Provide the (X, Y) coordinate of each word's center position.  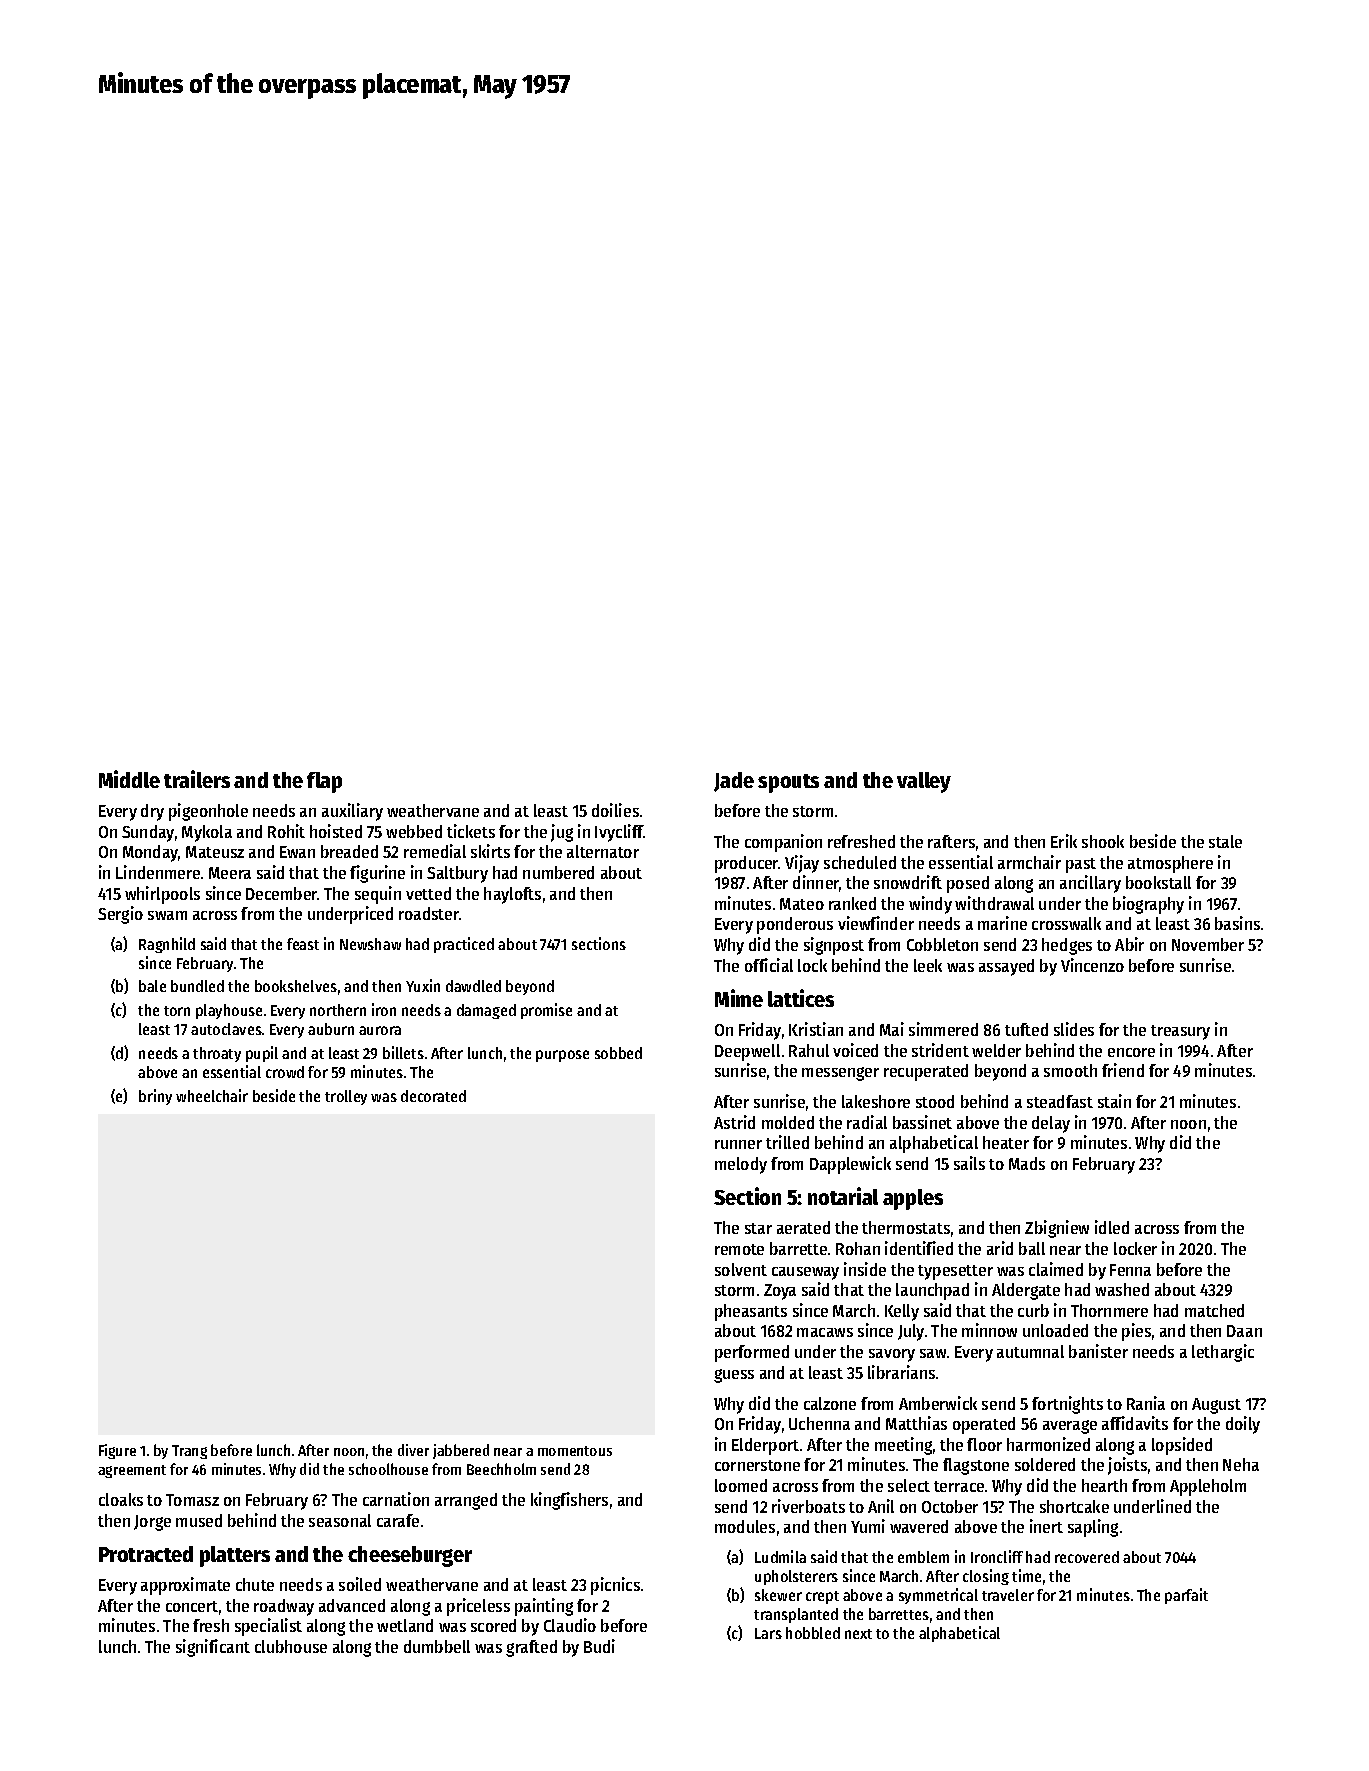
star (758, 1228)
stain (1114, 1101)
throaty (217, 1054)
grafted (531, 1648)
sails (969, 1163)
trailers (197, 779)
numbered (558, 872)
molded (788, 1122)
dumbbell (437, 1646)
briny (155, 1097)
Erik (1064, 841)
